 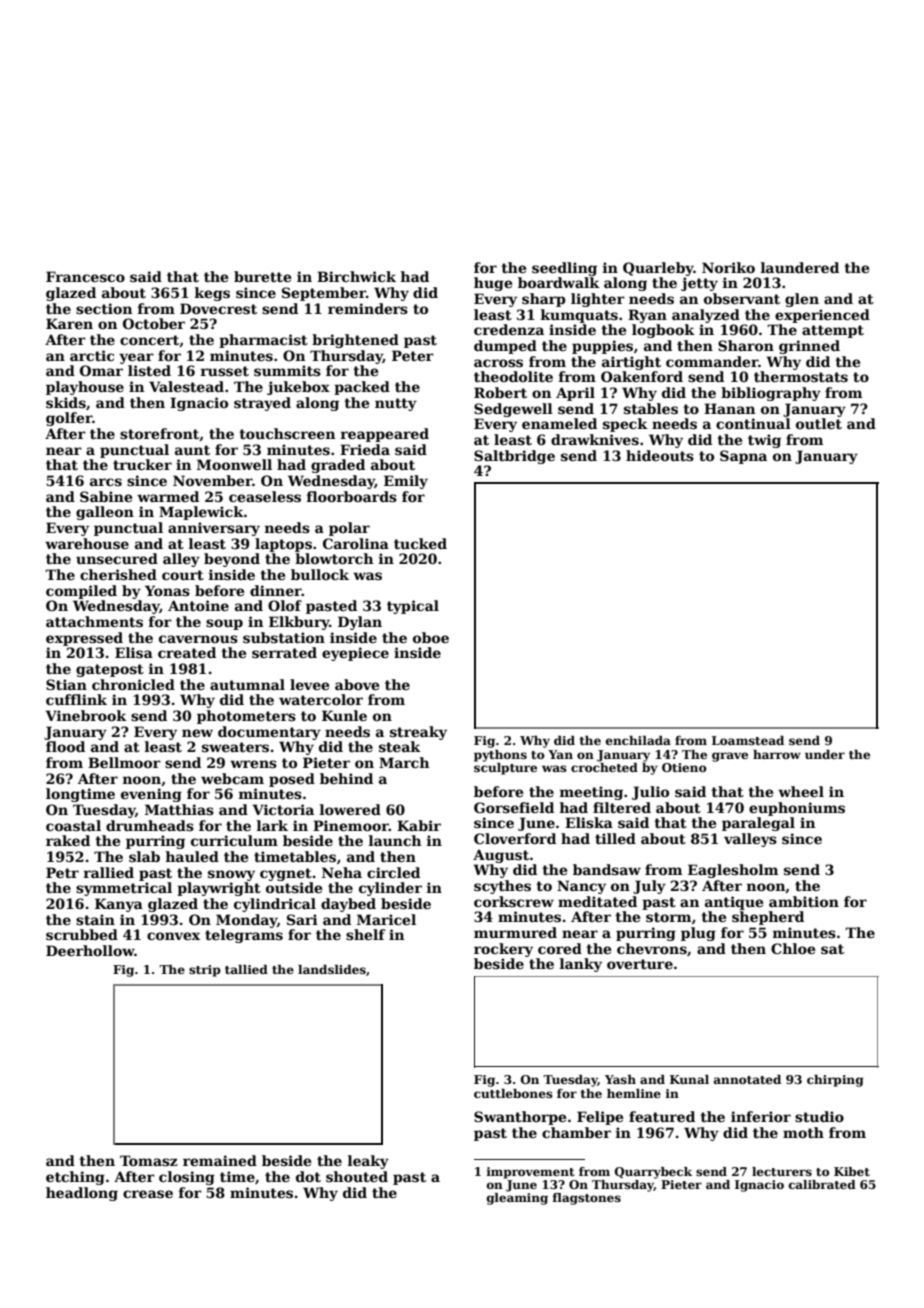 I want to click on chirping, so click(x=835, y=1081).
